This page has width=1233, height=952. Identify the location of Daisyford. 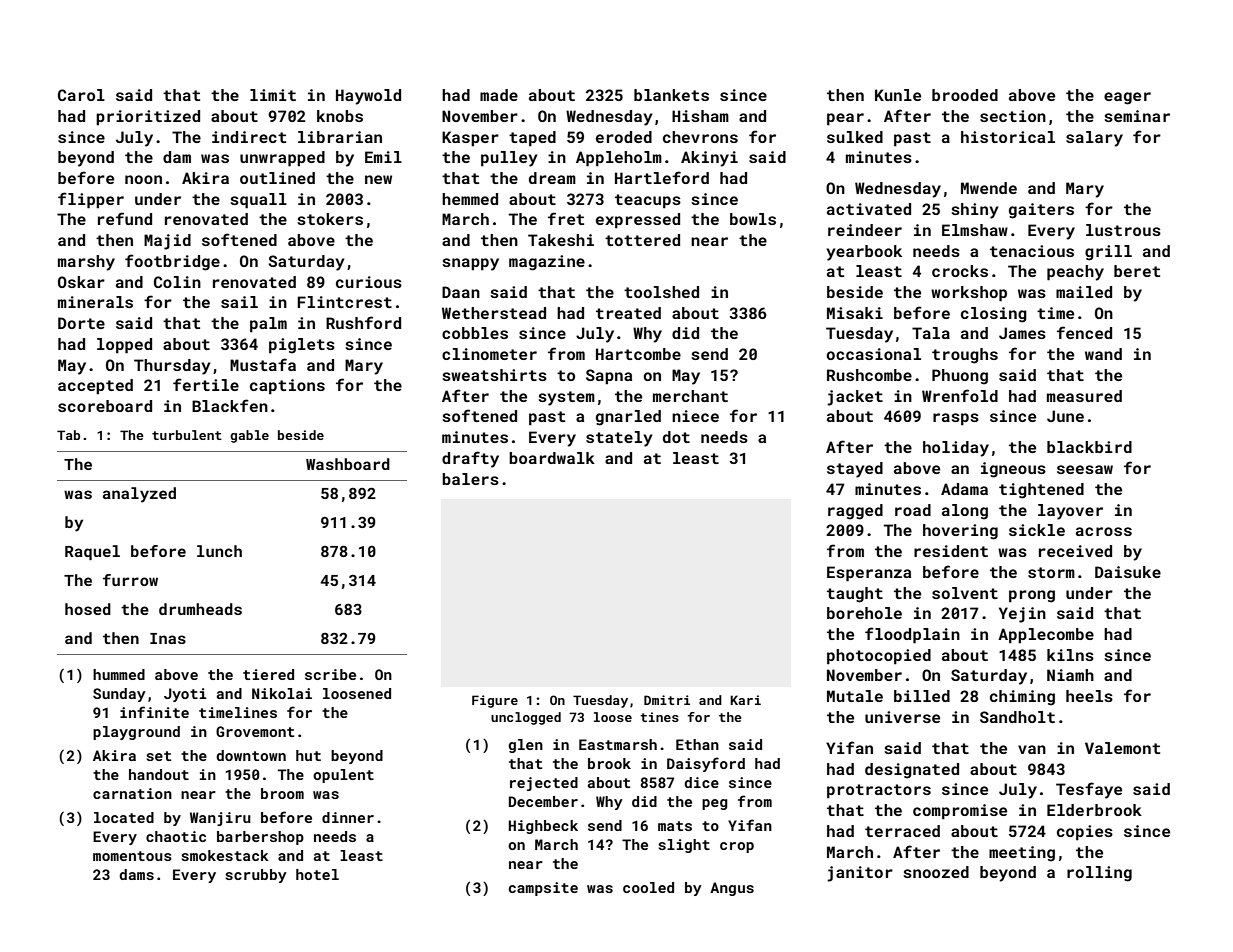
(706, 764).
